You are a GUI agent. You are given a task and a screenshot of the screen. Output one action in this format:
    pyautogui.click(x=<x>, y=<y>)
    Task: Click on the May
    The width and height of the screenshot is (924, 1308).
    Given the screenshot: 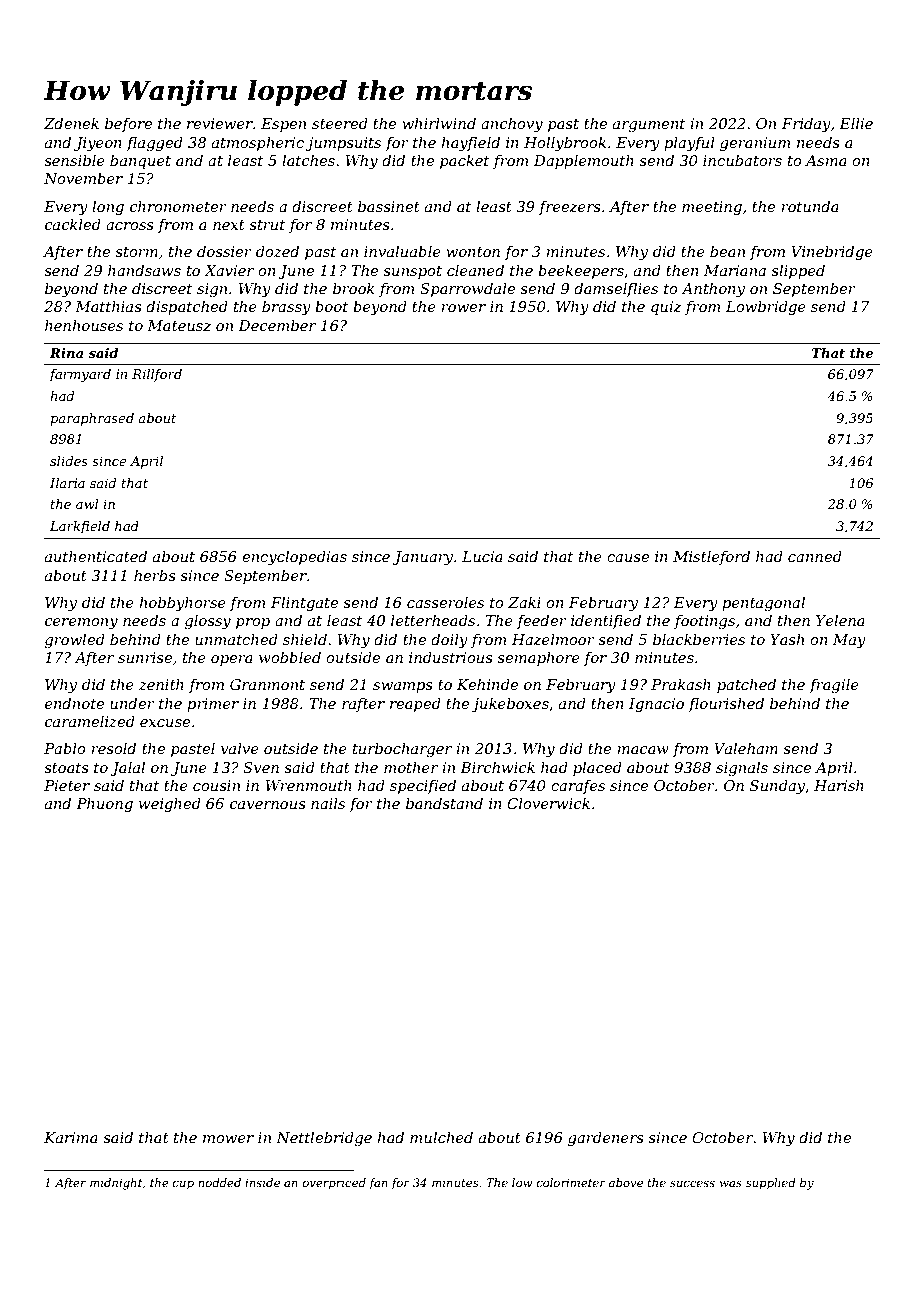 What is the action you would take?
    pyautogui.click(x=849, y=641)
